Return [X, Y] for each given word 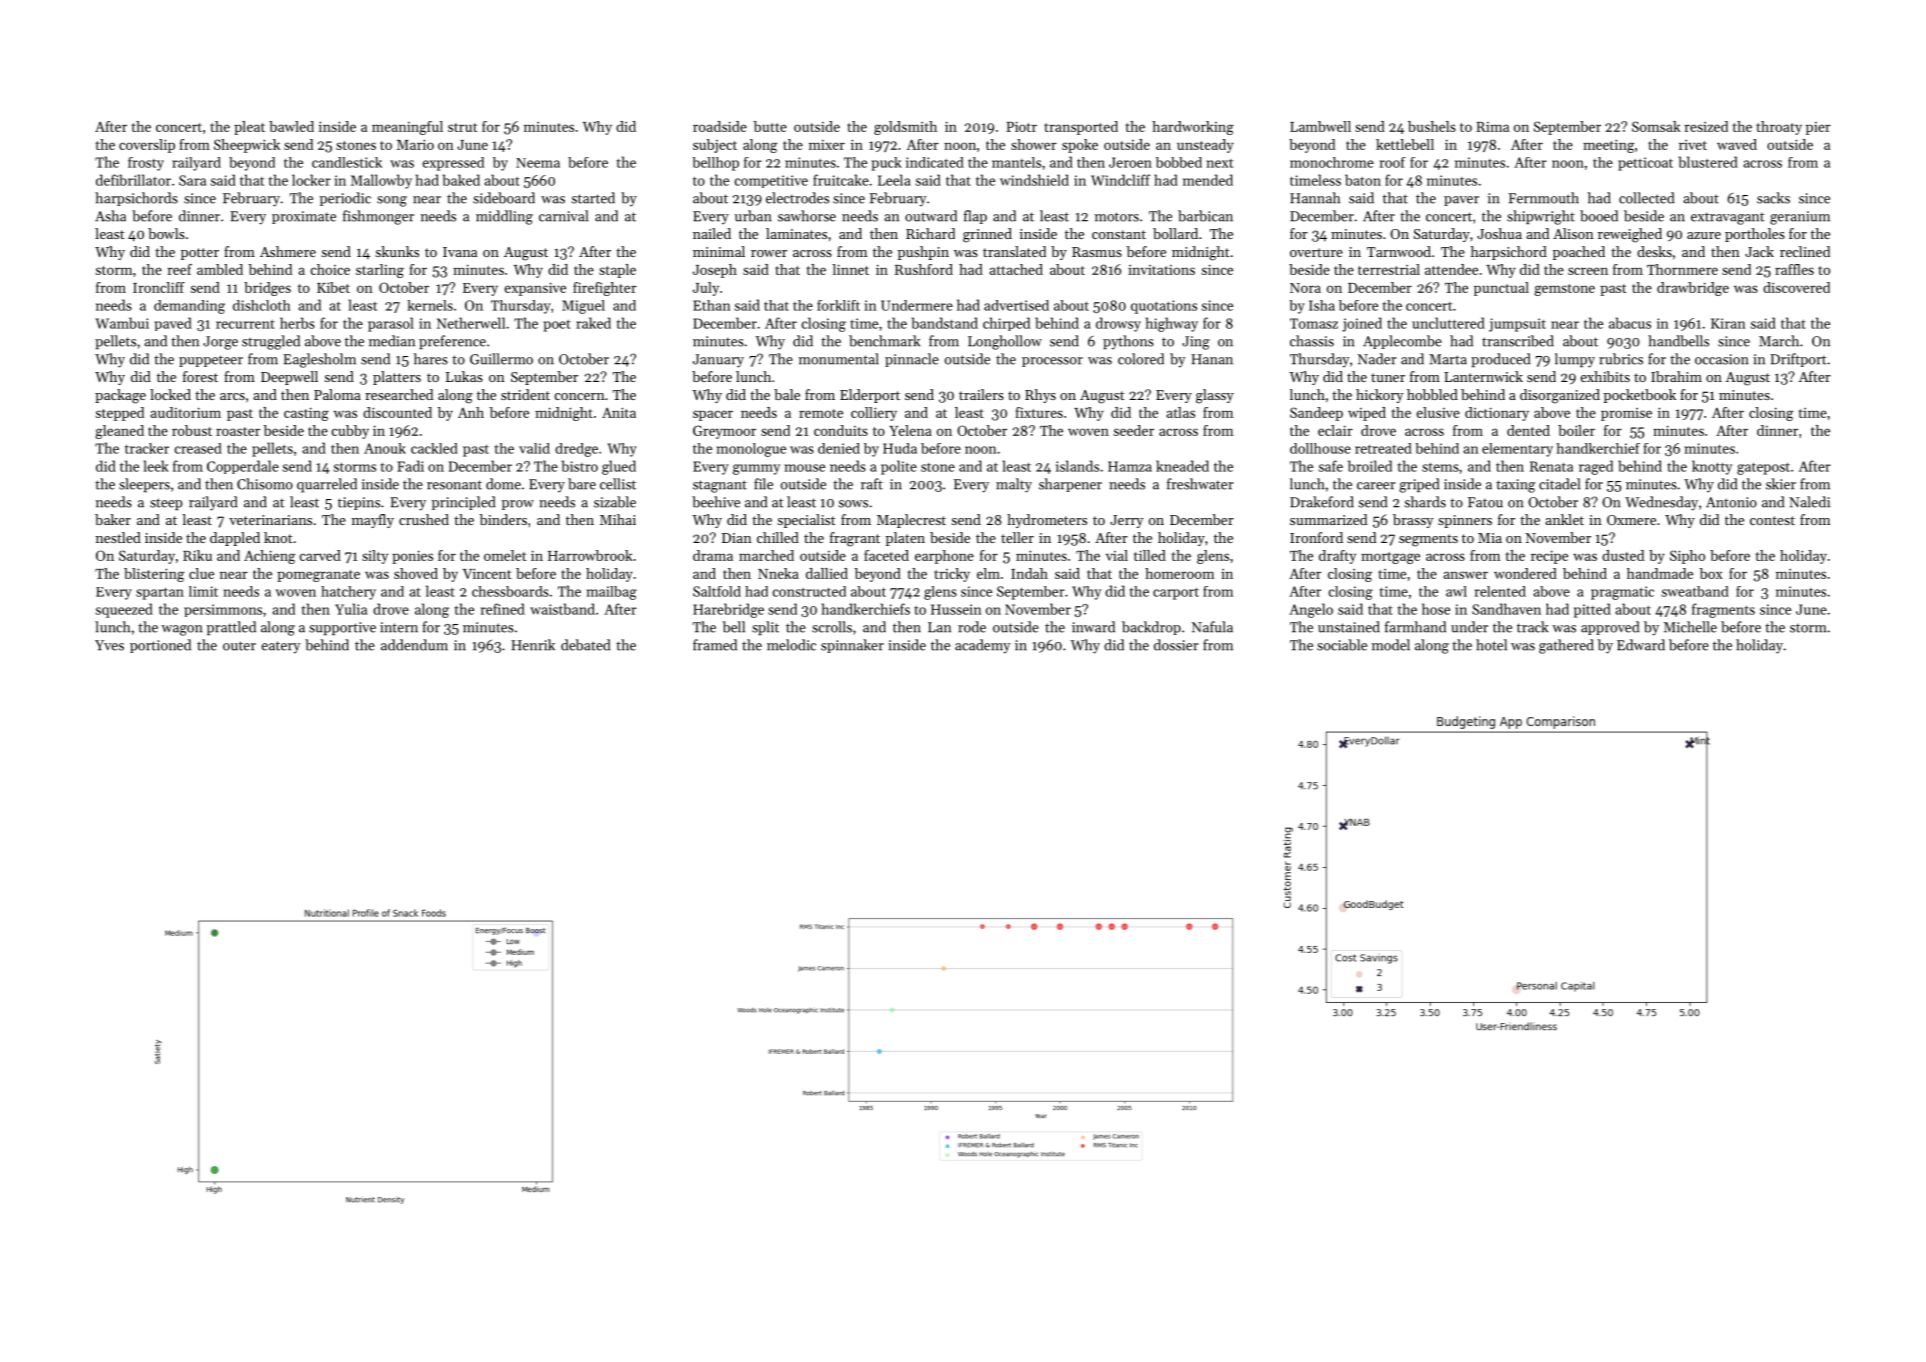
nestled [118, 537]
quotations [1164, 307]
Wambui [122, 323]
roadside [720, 126]
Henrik [533, 645]
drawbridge [1693, 289]
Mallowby [381, 181]
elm [988, 573]
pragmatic [1622, 593]
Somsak [1656, 126]
